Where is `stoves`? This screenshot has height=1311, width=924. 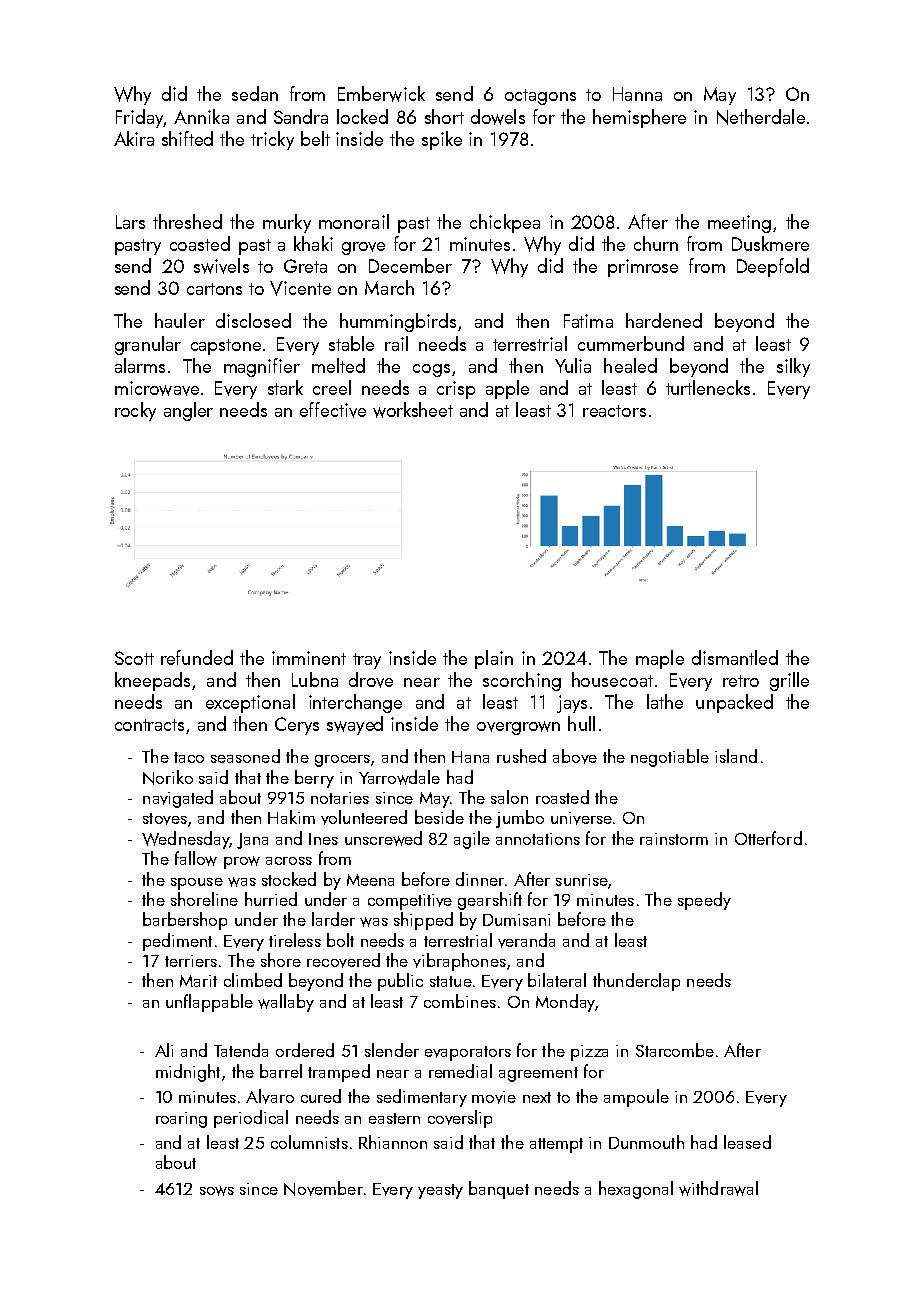
stoves is located at coordinates (165, 819).
